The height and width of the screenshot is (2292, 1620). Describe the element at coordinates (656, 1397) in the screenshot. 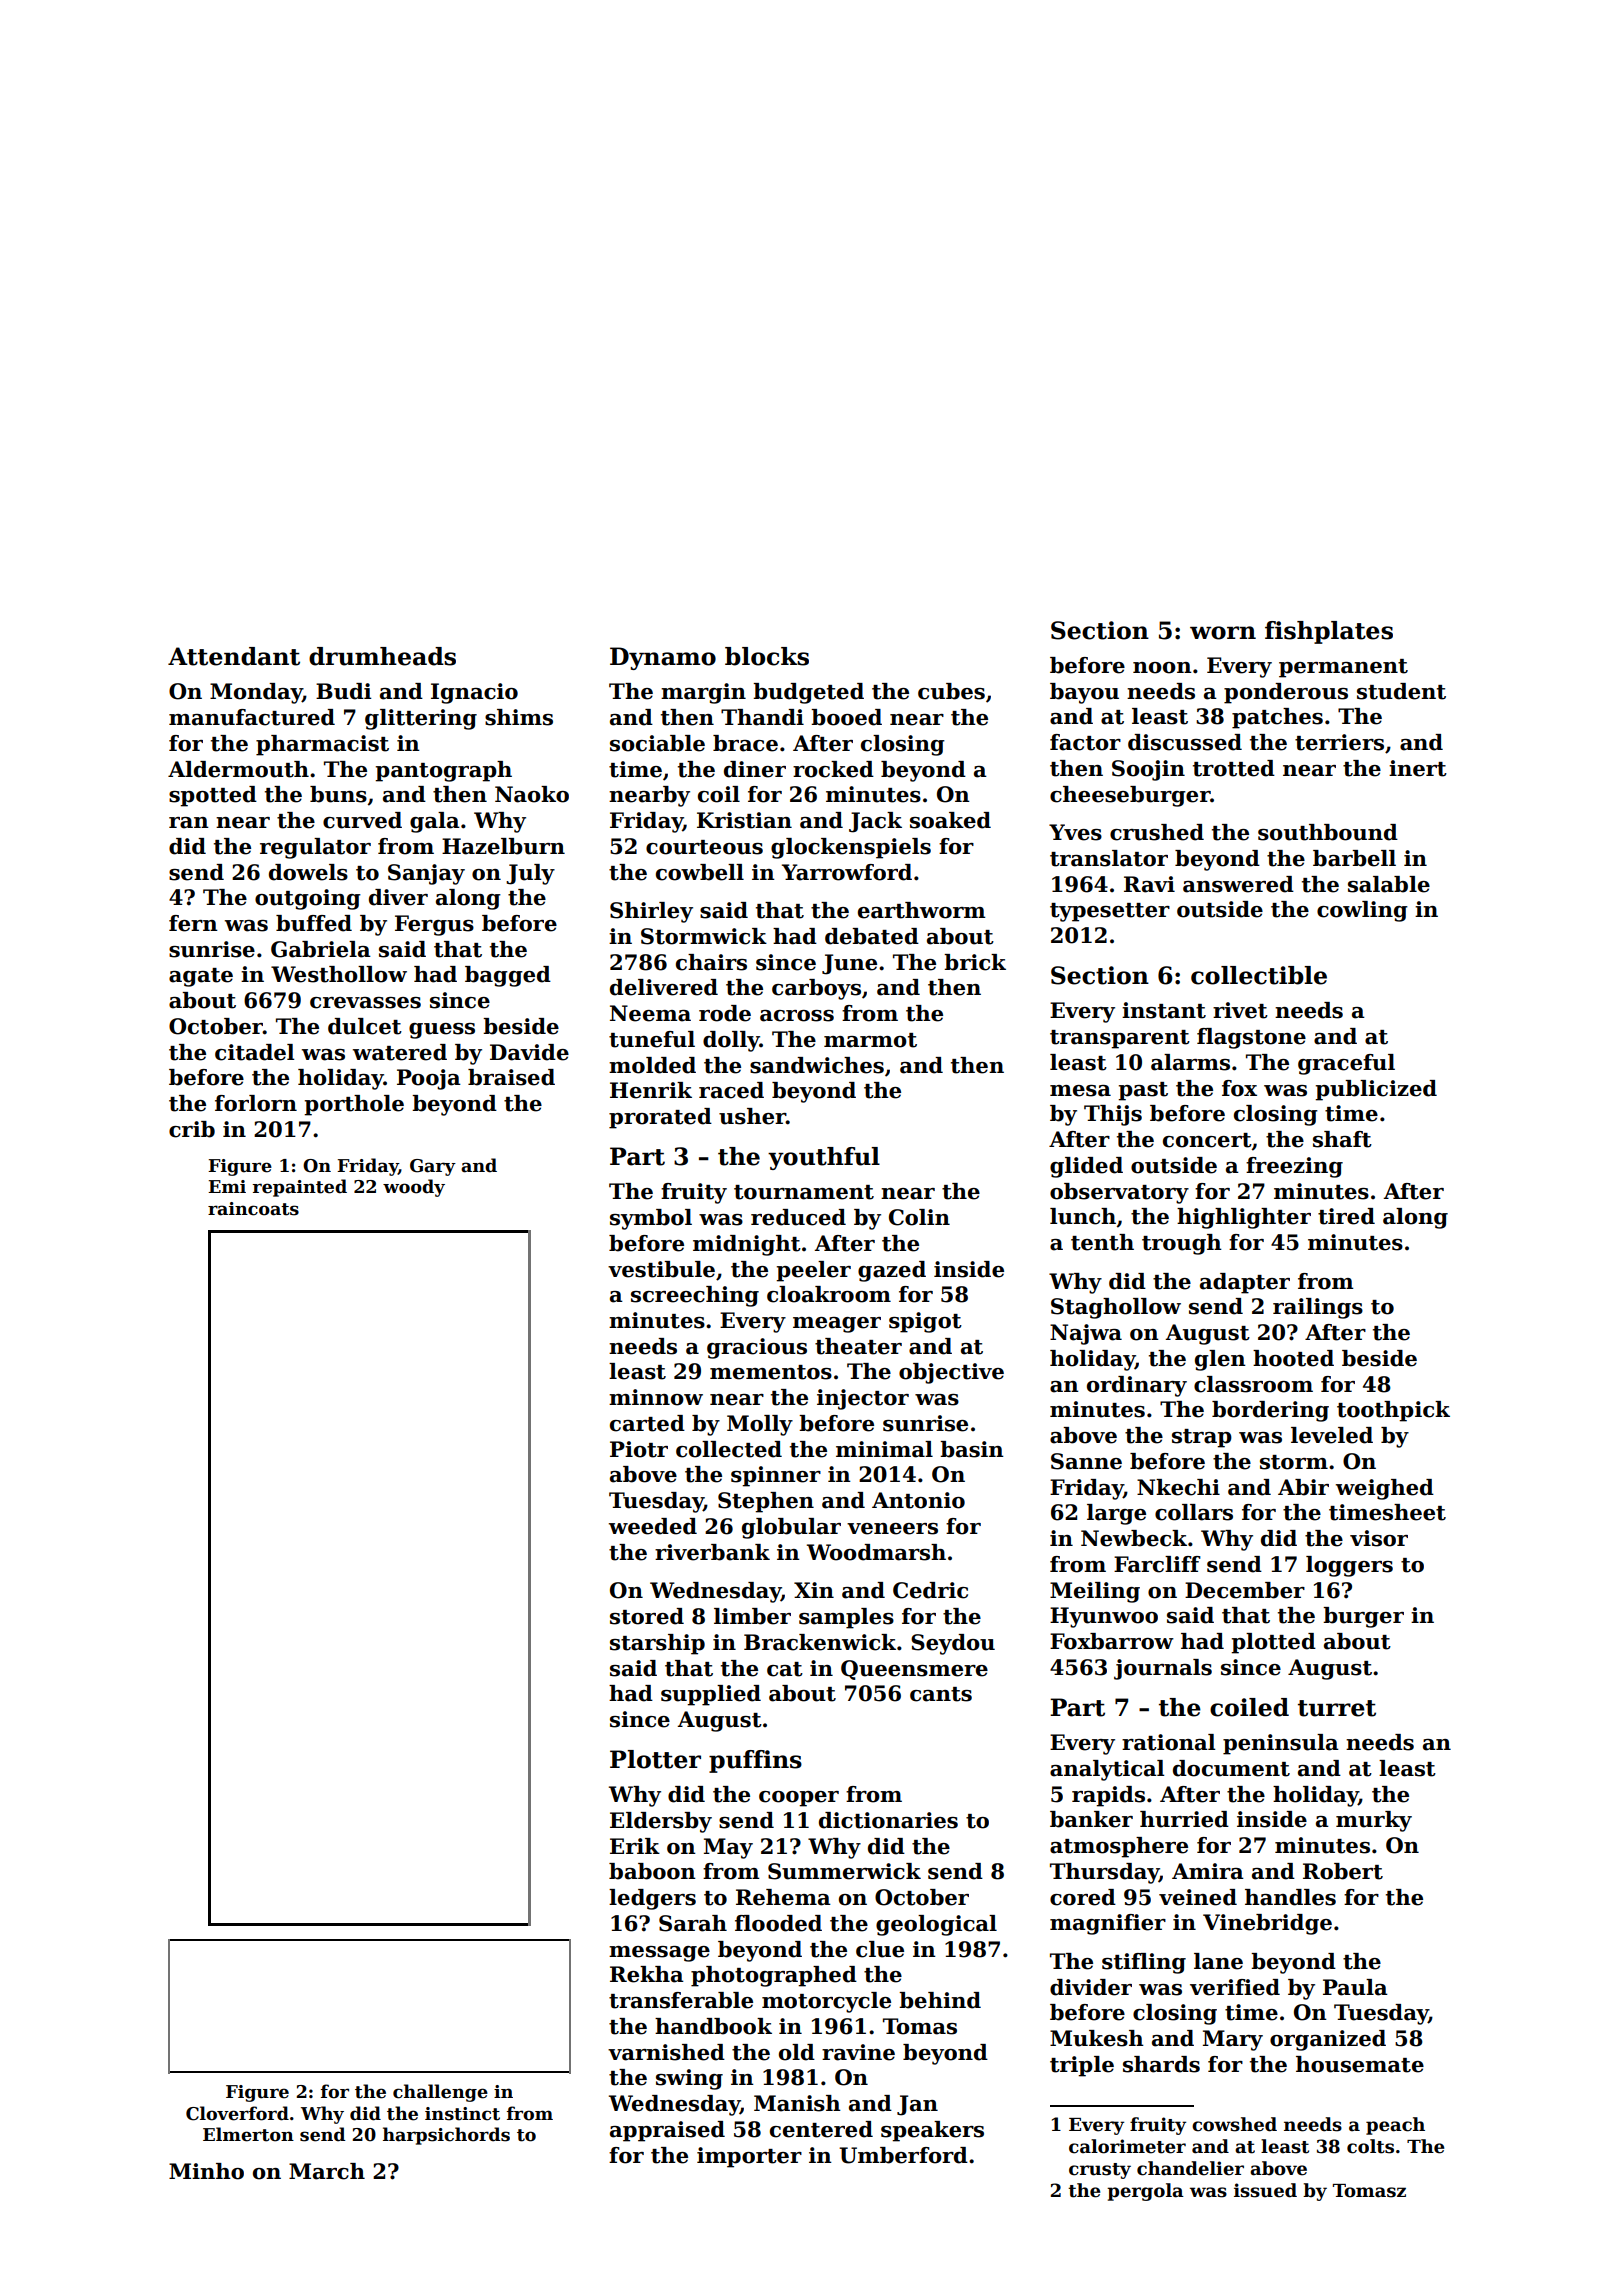

I see `minnow` at that location.
